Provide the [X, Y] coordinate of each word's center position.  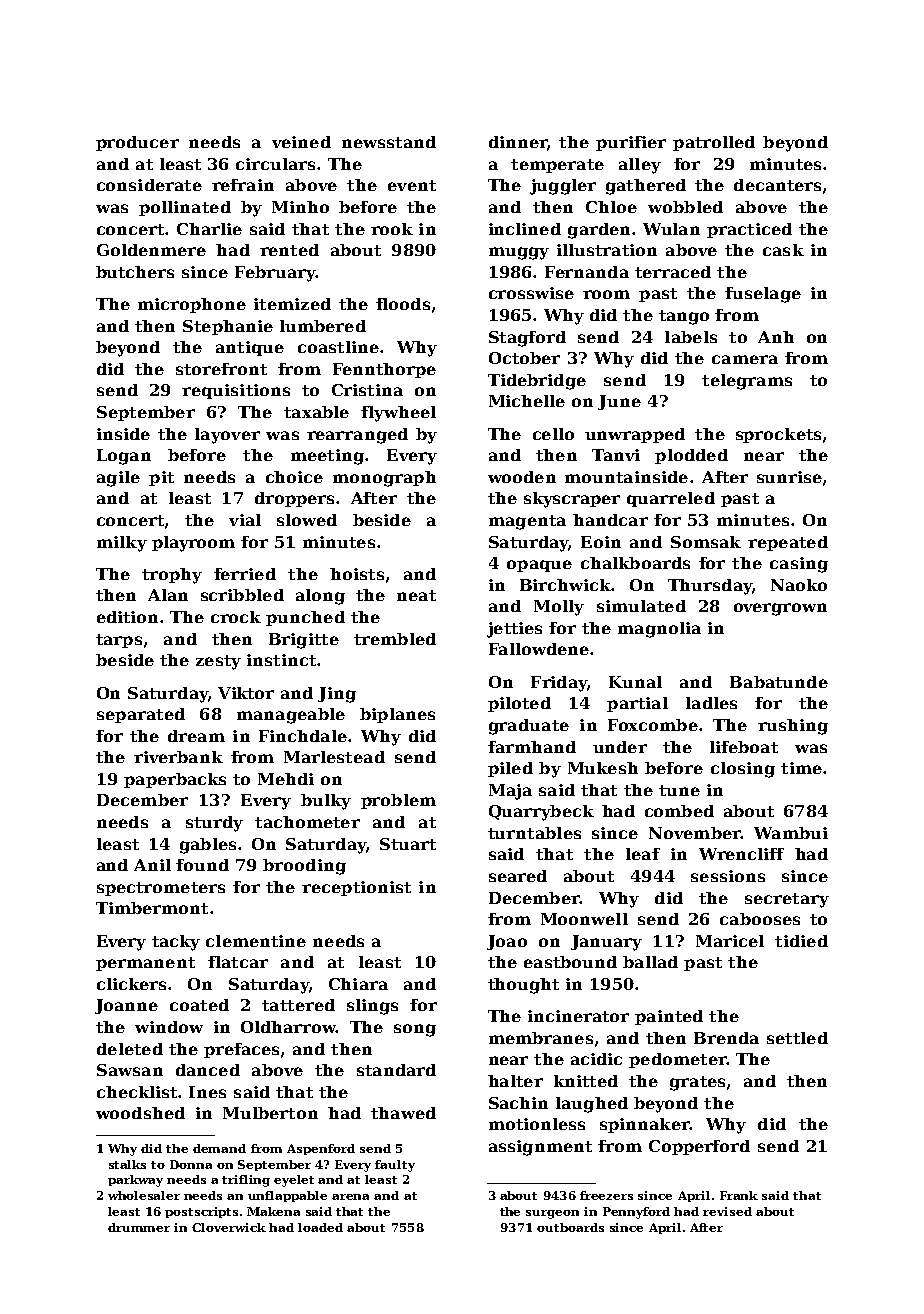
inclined [525, 229]
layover [227, 436]
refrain [243, 185]
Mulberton [270, 1113]
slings [372, 1007]
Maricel [730, 941]
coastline [338, 347]
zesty [218, 662]
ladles [711, 703]
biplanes [397, 715]
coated [199, 1005]
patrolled [714, 143]
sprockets [778, 435]
